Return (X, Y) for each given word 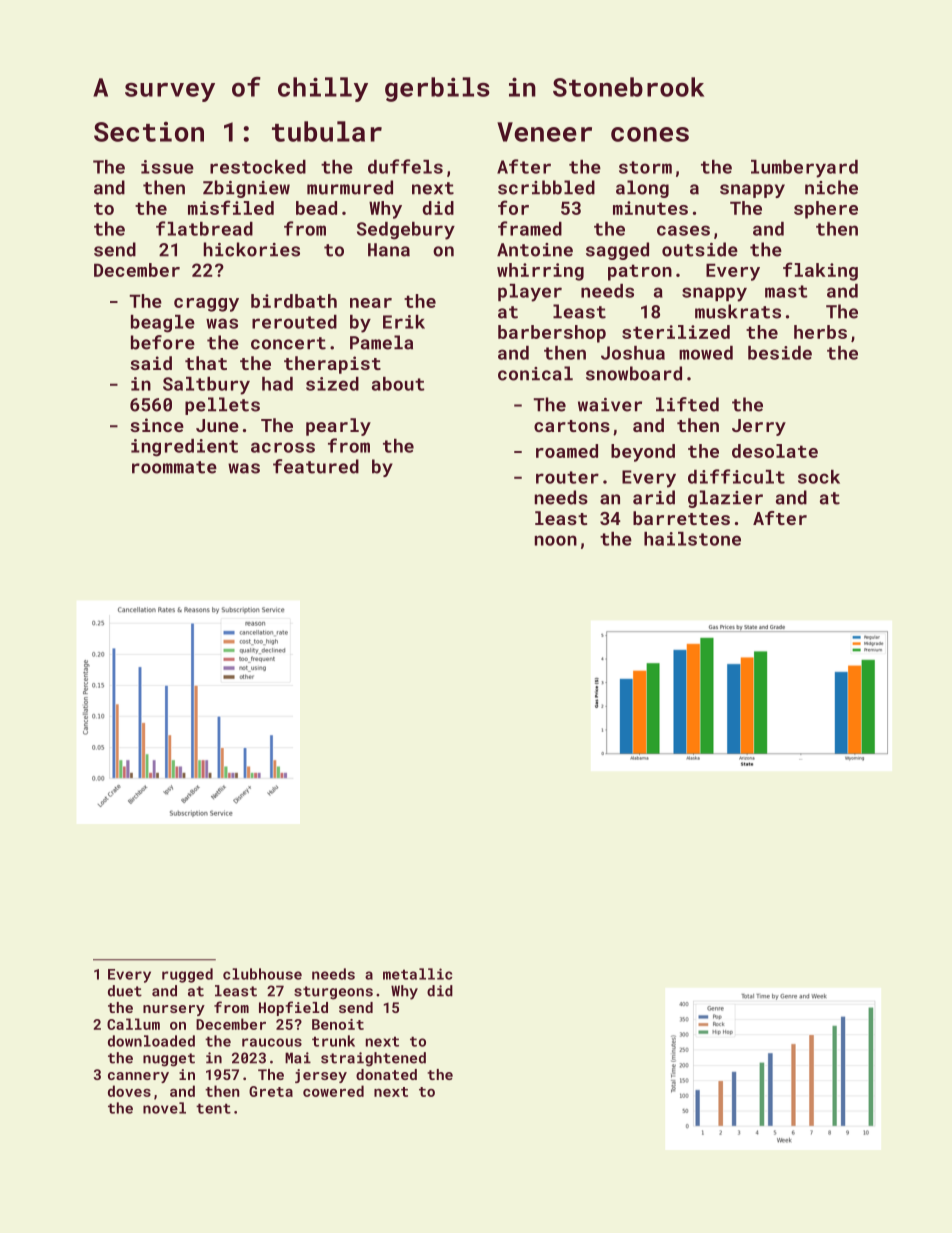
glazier (725, 499)
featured (316, 466)
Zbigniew (246, 189)
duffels (405, 166)
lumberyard (804, 169)
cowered (333, 1091)
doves (129, 1091)
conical (535, 373)
